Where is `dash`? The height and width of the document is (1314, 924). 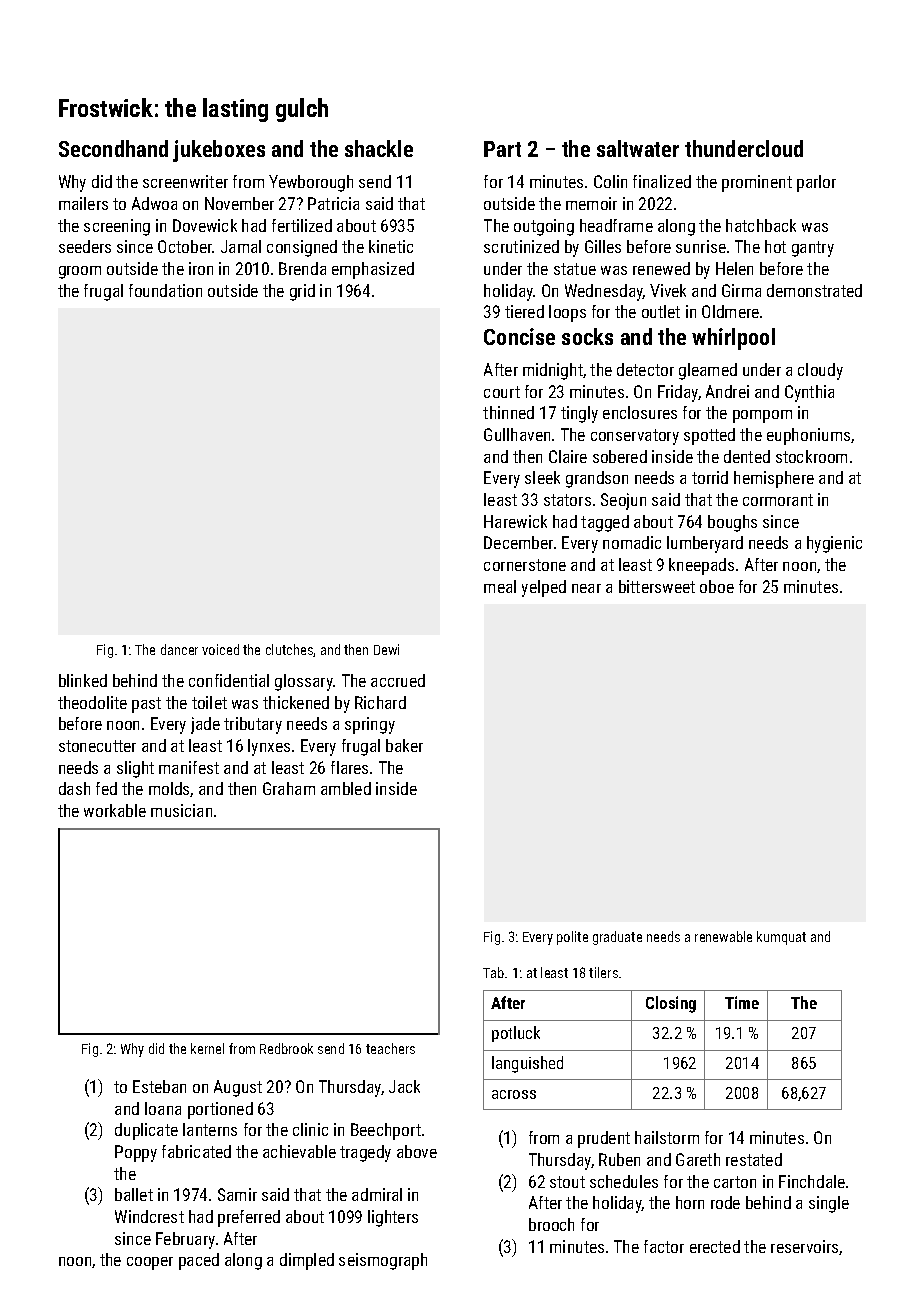
dash is located at coordinates (74, 788).
